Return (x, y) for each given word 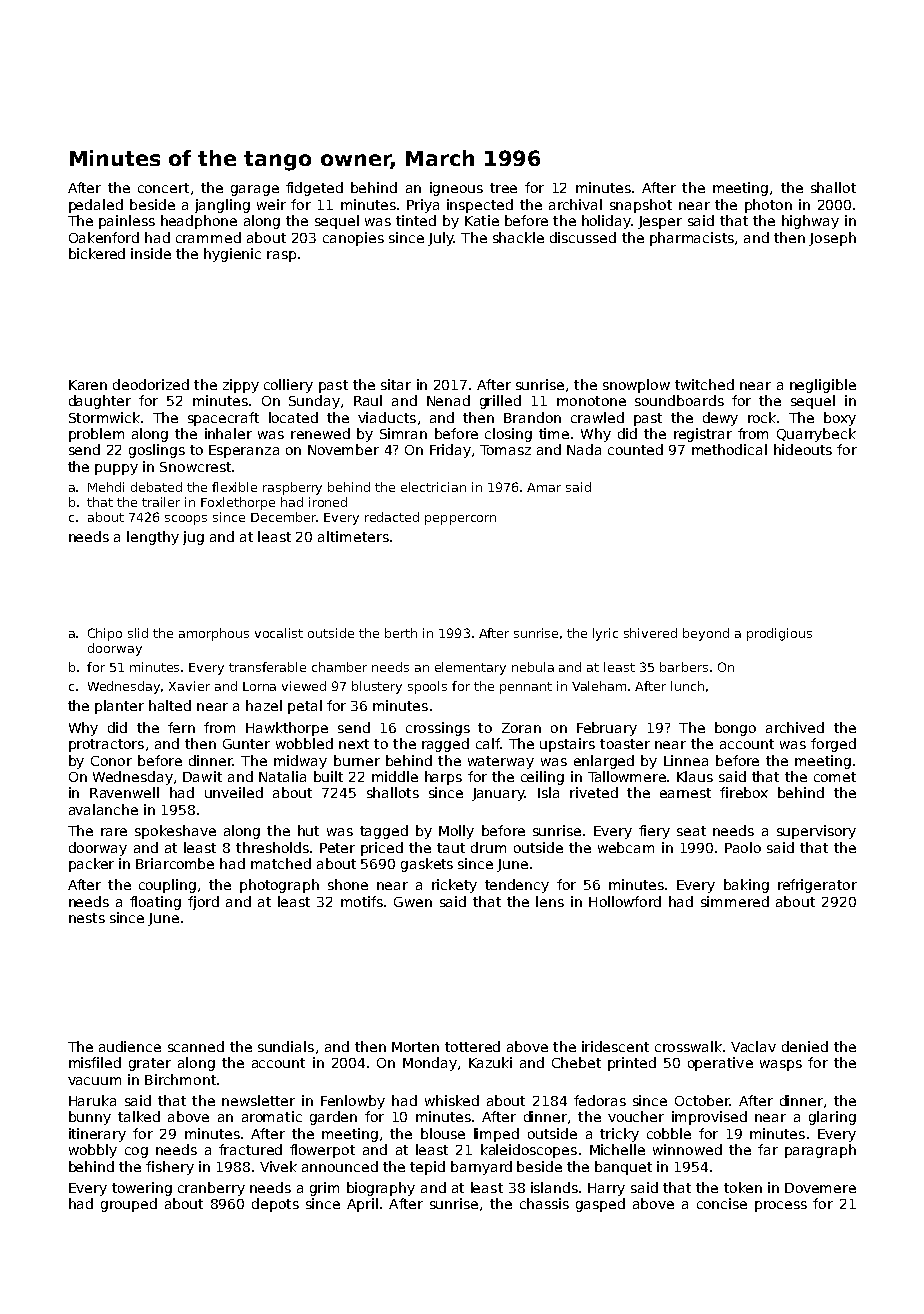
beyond (706, 634)
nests (87, 918)
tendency (517, 886)
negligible (823, 386)
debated (156, 487)
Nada (584, 449)
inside (151, 253)
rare (114, 832)
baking (746, 886)
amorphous (214, 634)
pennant (526, 688)
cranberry (211, 1189)
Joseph (832, 239)
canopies (353, 239)
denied (805, 1046)
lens (550, 901)
